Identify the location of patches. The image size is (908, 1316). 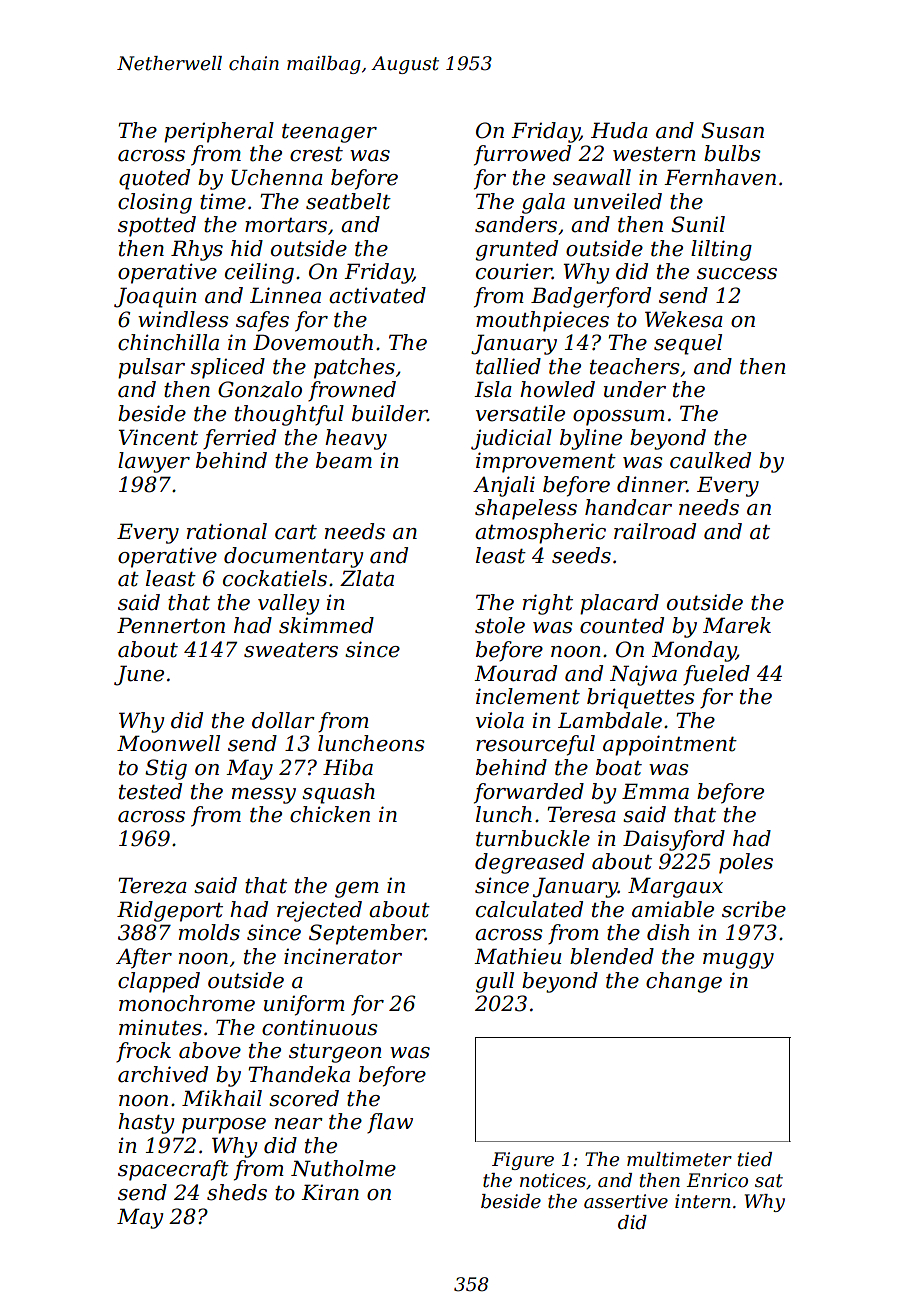
(354, 368).
